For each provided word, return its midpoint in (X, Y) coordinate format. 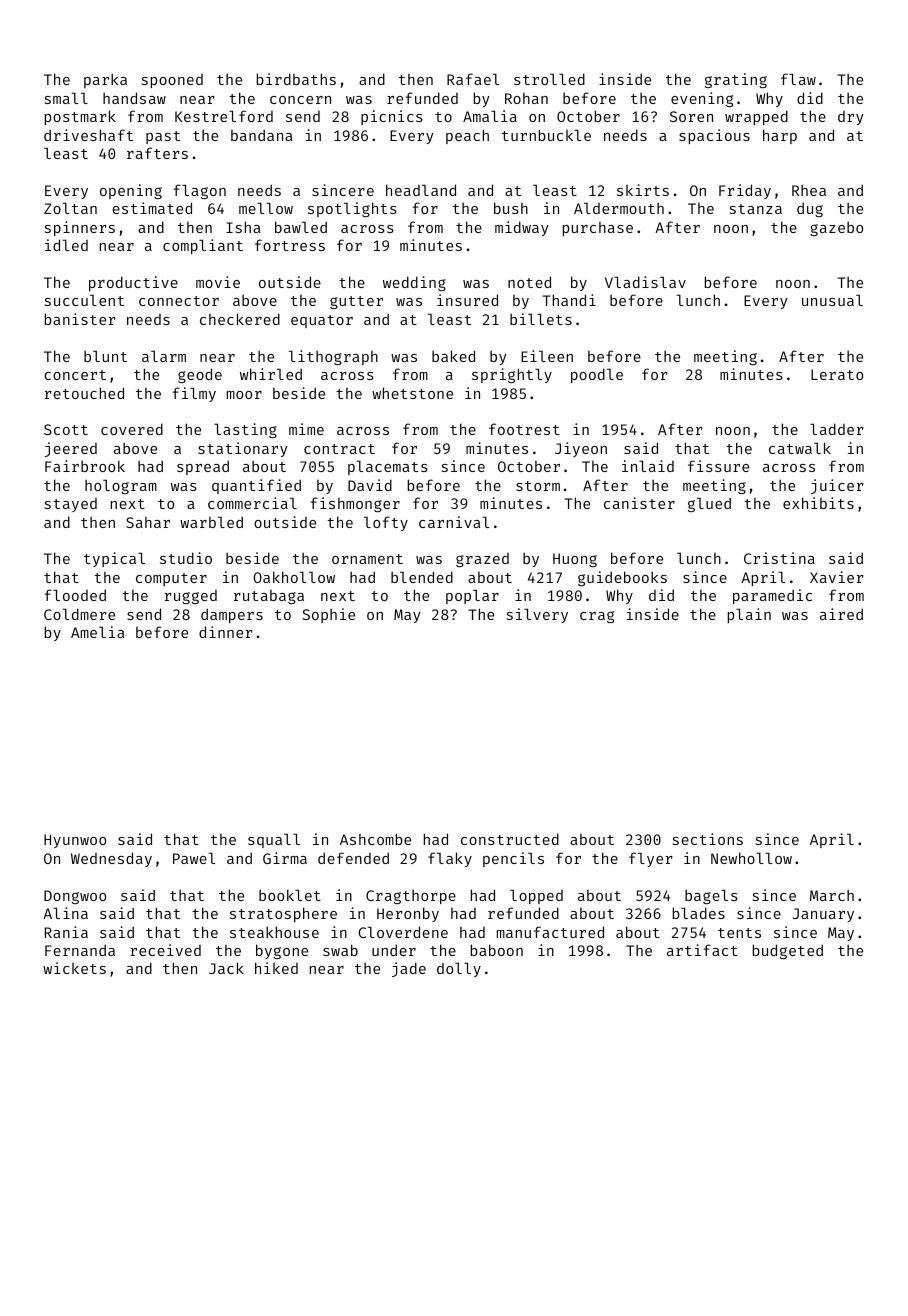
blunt (105, 356)
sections (708, 839)
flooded (75, 595)
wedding (414, 283)
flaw (798, 79)
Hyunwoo (75, 841)
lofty (386, 523)
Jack (226, 968)
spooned (172, 81)
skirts (643, 190)
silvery (537, 615)
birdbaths (296, 79)
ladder (837, 429)
